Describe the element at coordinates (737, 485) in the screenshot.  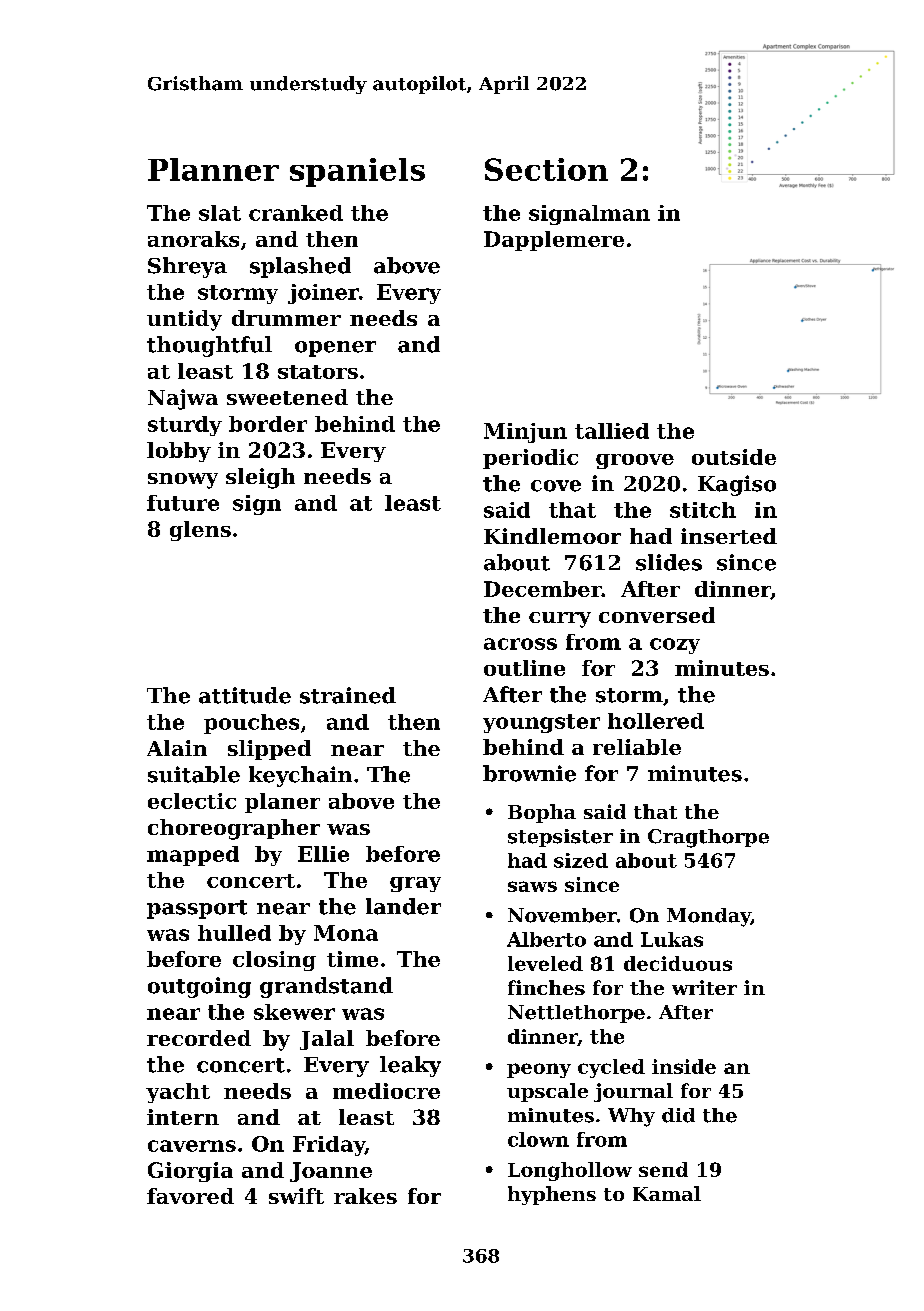
I see `Kagiso` at that location.
